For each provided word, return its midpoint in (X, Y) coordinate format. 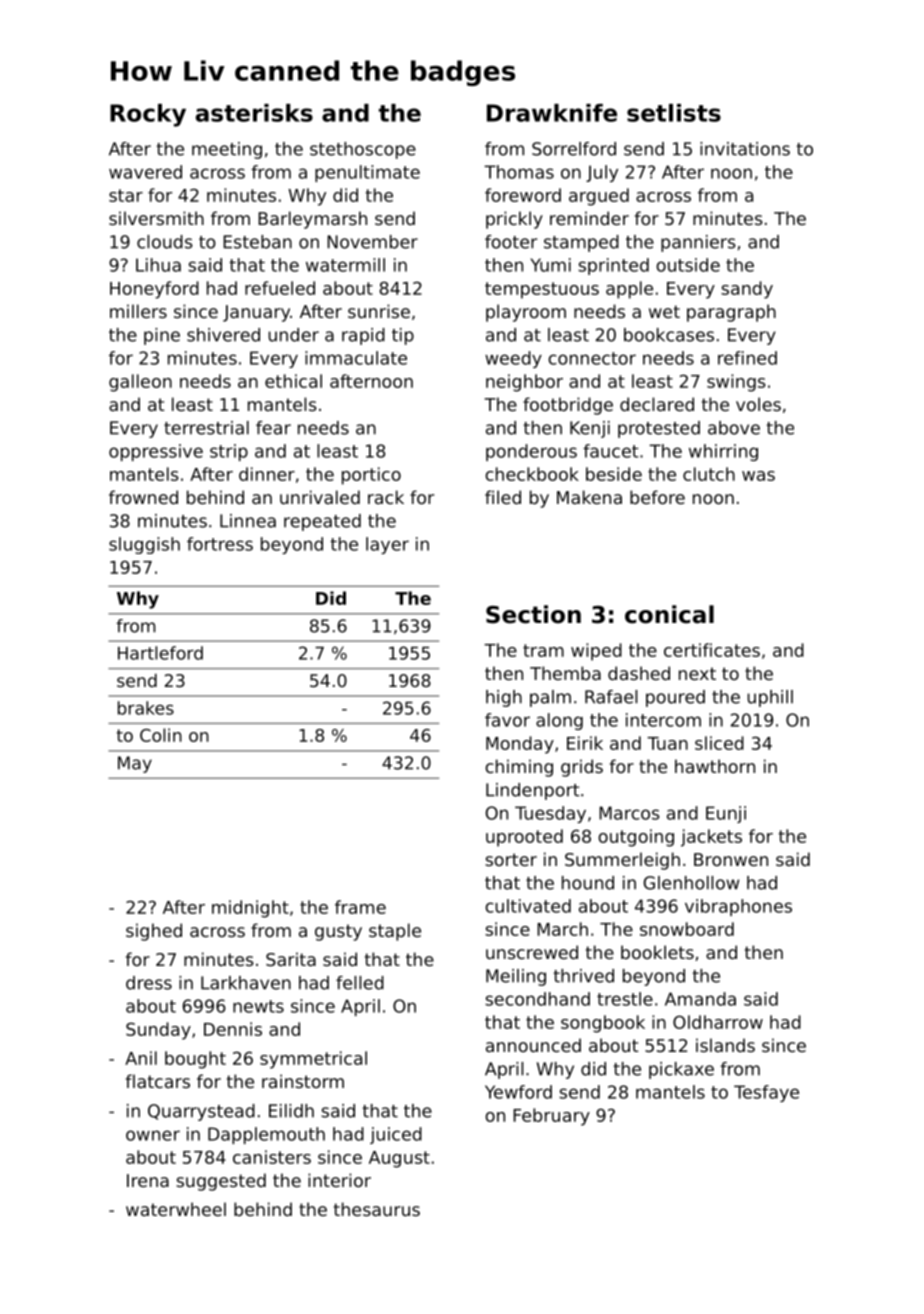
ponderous (531, 452)
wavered (145, 172)
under (293, 335)
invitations (745, 149)
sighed (154, 932)
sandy (747, 290)
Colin (161, 735)
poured (675, 698)
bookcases (669, 335)
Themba (565, 673)
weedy (513, 359)
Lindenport (532, 791)
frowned (143, 497)
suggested (221, 1182)
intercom (663, 720)
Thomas (519, 172)
